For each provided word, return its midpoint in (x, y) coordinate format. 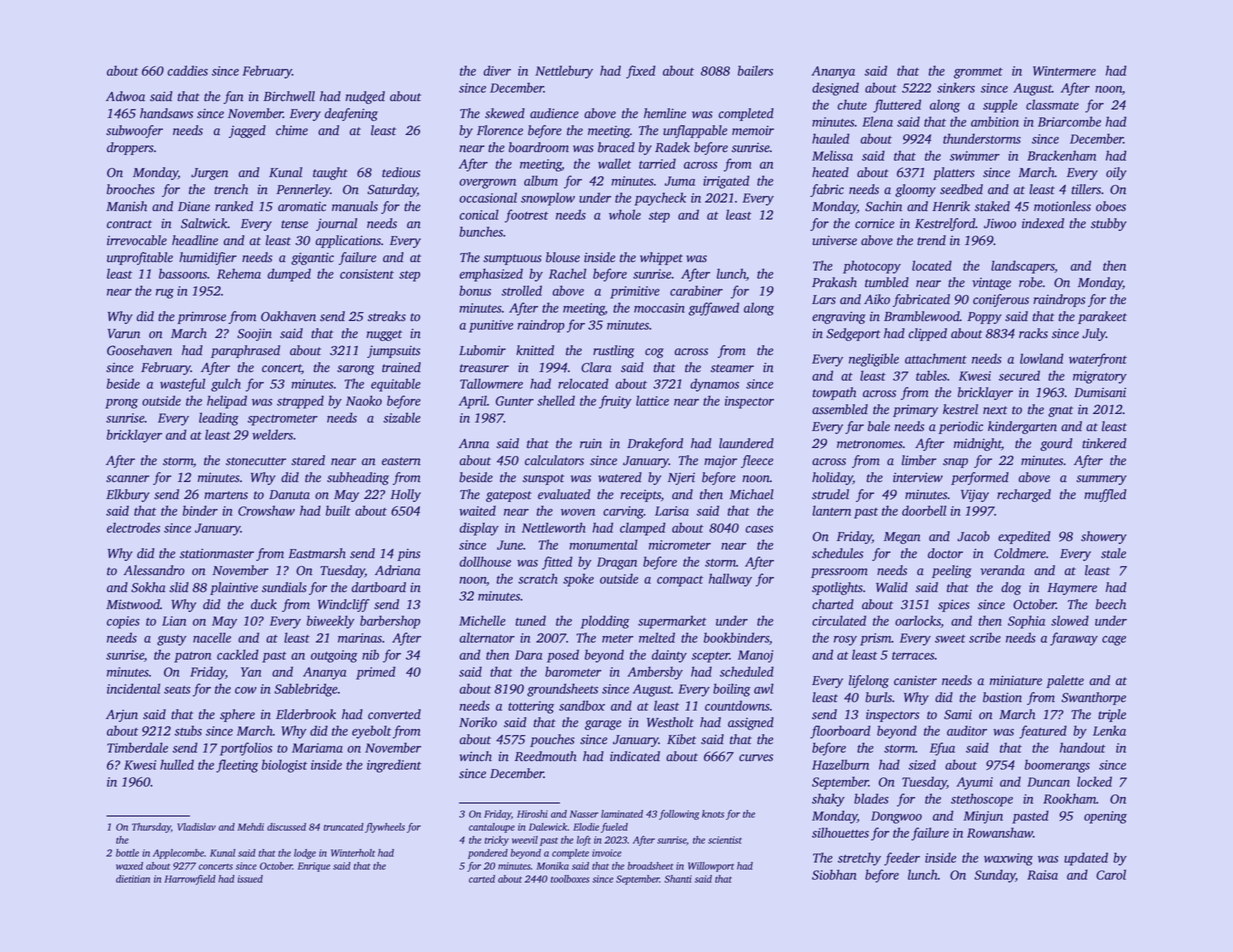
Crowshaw (266, 510)
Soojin (254, 334)
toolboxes (569, 879)
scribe (985, 637)
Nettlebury (564, 72)
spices (954, 605)
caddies (187, 70)
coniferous (1001, 300)
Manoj (755, 656)
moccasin (659, 308)
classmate (1052, 104)
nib (370, 654)
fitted (557, 563)
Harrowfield (190, 880)
